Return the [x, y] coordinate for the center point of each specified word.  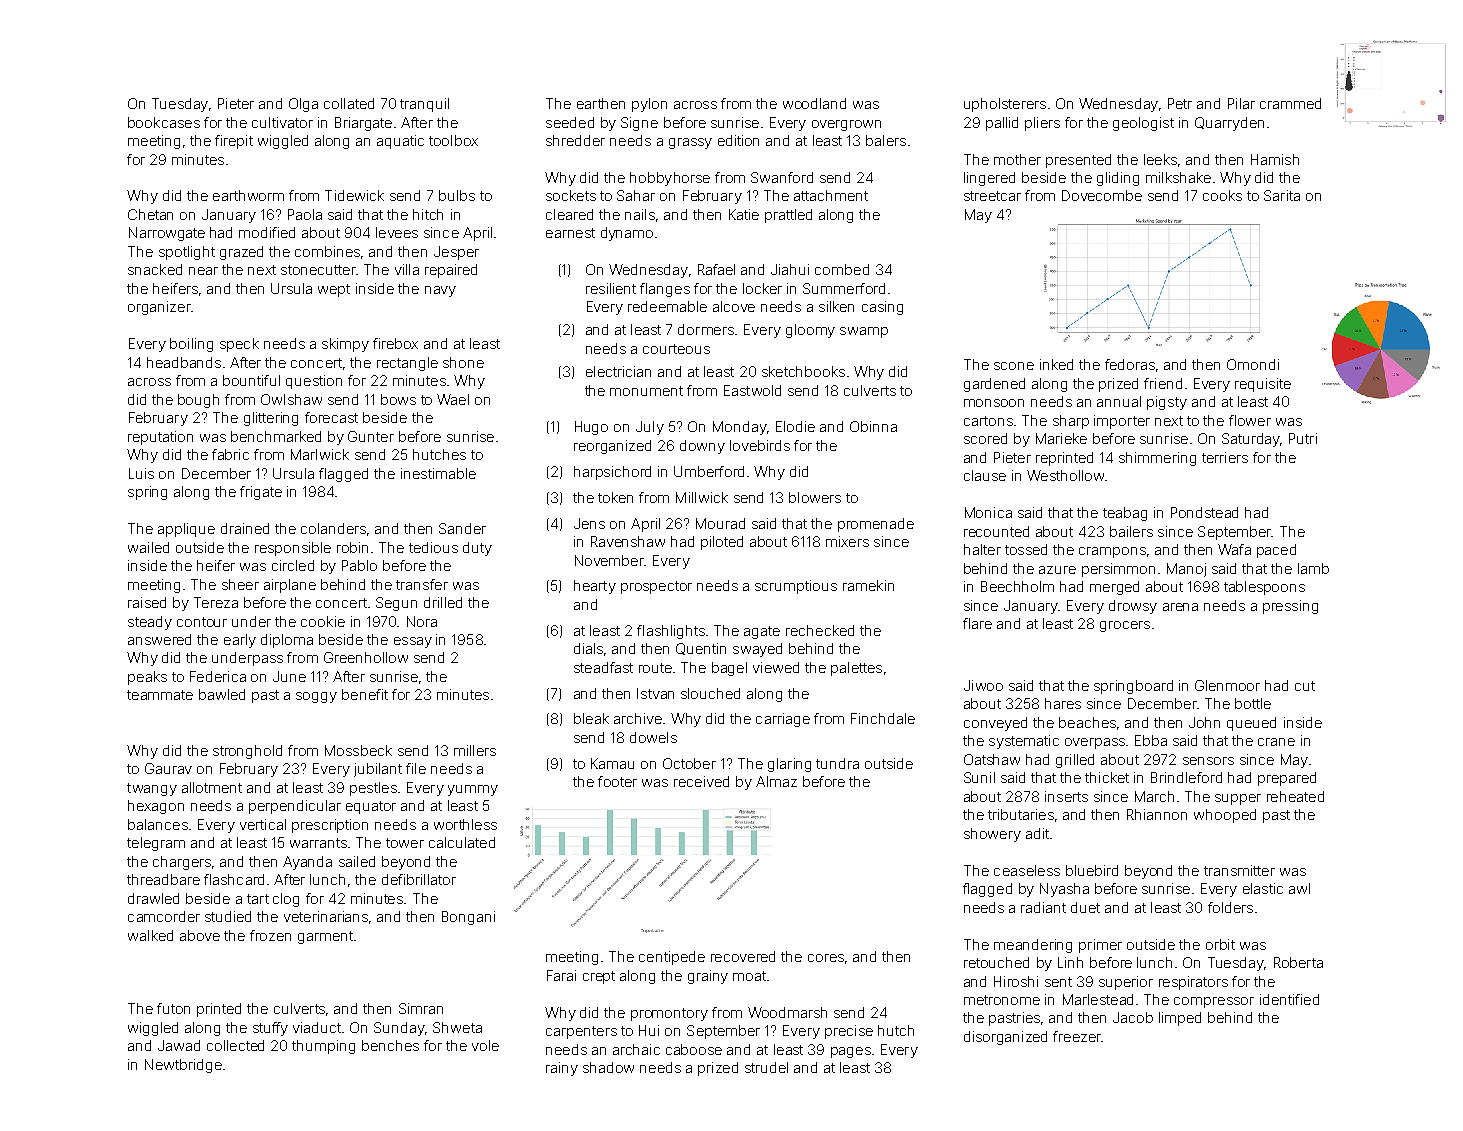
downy [702, 447]
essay [413, 642]
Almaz [776, 781]
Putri [1303, 438]
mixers [847, 541]
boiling [191, 345]
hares [1063, 703]
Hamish [1275, 159]
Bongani [468, 918]
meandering [1033, 946]
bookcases [164, 122]
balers [886, 140]
